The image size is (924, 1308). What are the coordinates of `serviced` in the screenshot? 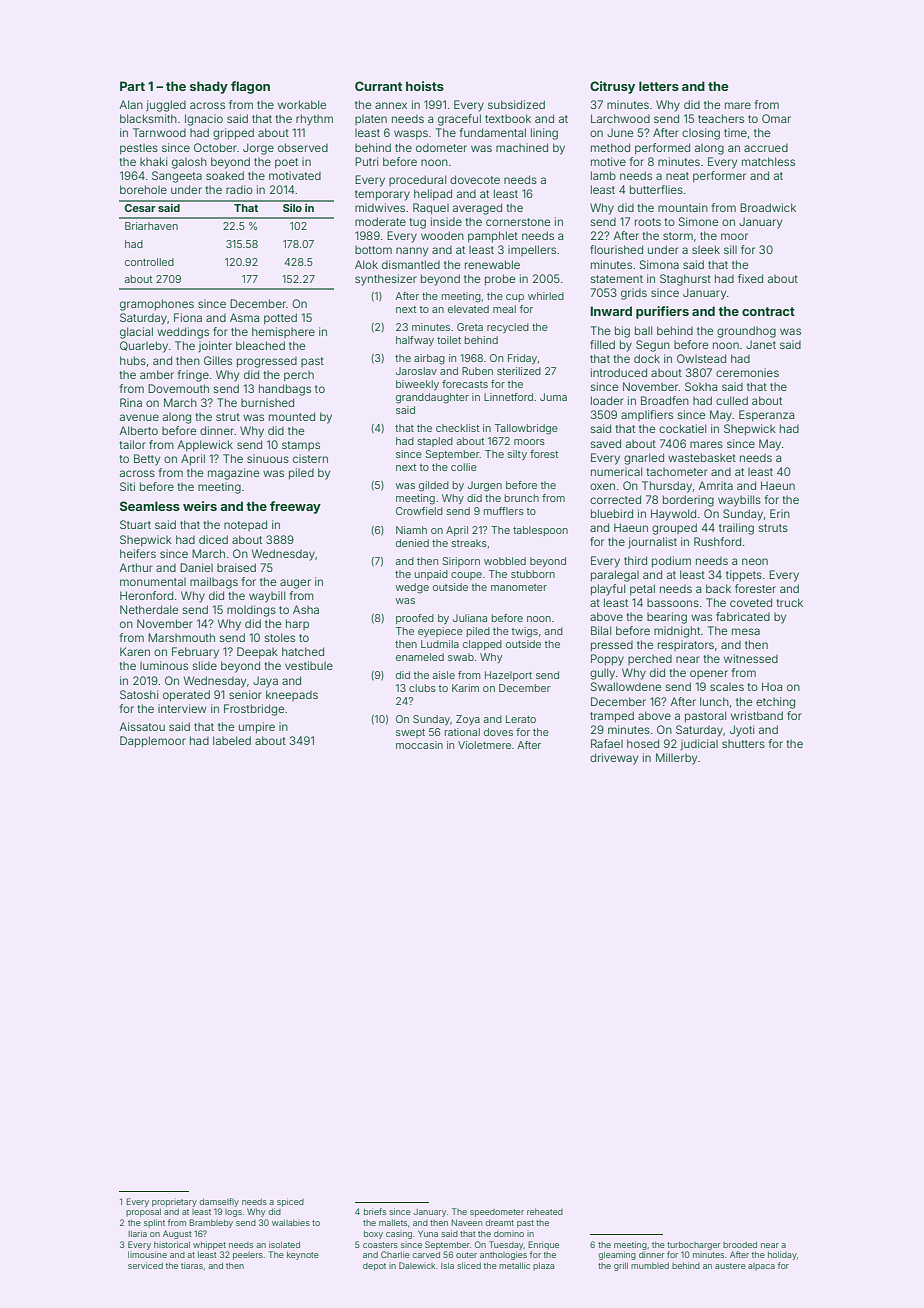 It's located at (145, 1265).
